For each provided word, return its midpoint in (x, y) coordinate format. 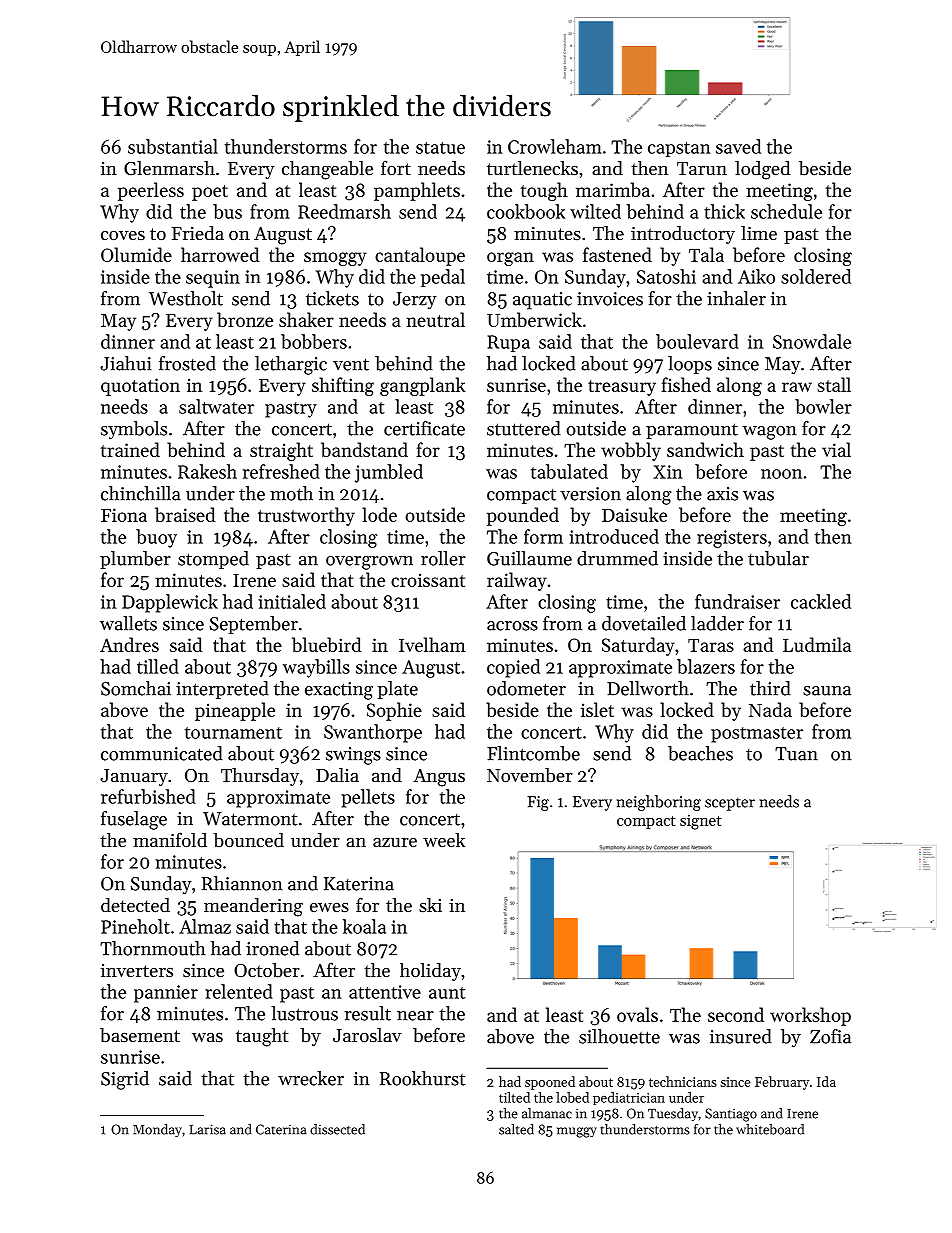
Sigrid (125, 1080)
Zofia (830, 1036)
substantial (173, 146)
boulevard (697, 341)
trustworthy (306, 516)
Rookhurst (423, 1078)
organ (510, 259)
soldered (816, 276)
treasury (622, 388)
